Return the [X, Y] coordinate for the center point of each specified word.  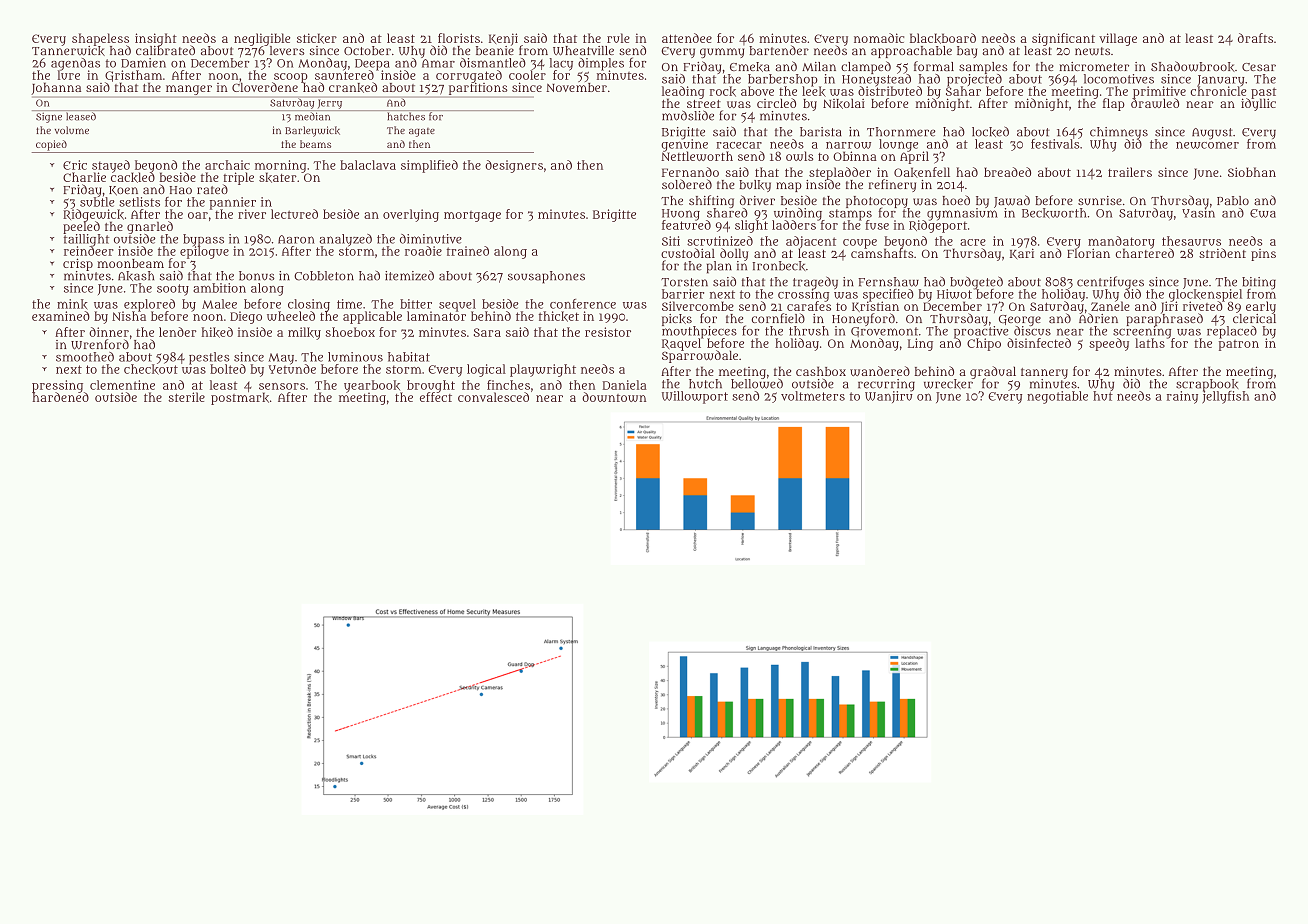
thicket [558, 316]
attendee [687, 38]
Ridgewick [93, 215]
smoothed [85, 357]
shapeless [100, 39]
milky [304, 333]
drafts [1255, 38]
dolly [734, 254]
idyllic [1258, 105]
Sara [487, 332]
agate [422, 132]
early [1261, 307]
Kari [1022, 254]
